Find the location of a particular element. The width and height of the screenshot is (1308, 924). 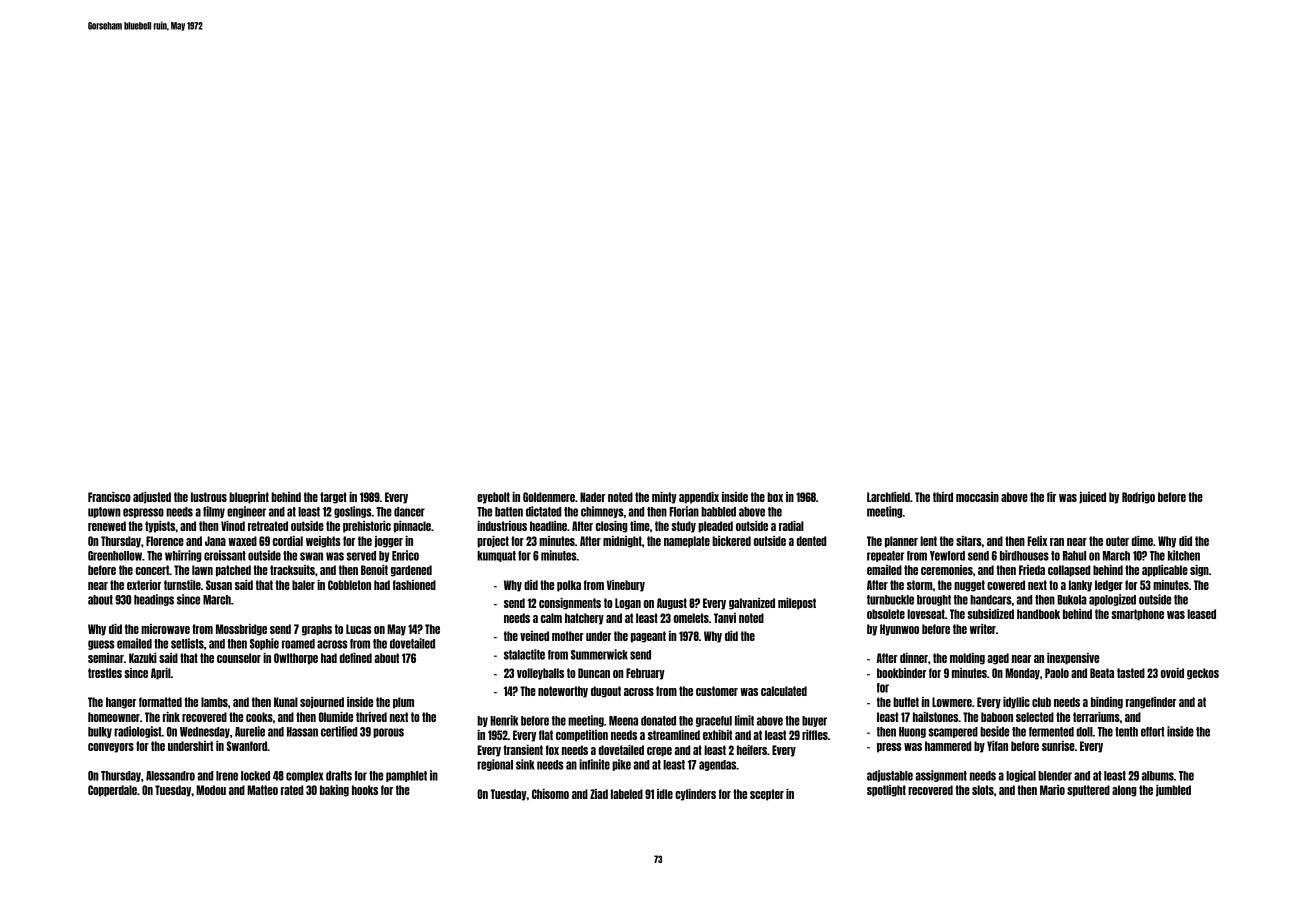

certified is located at coordinates (339, 731).
